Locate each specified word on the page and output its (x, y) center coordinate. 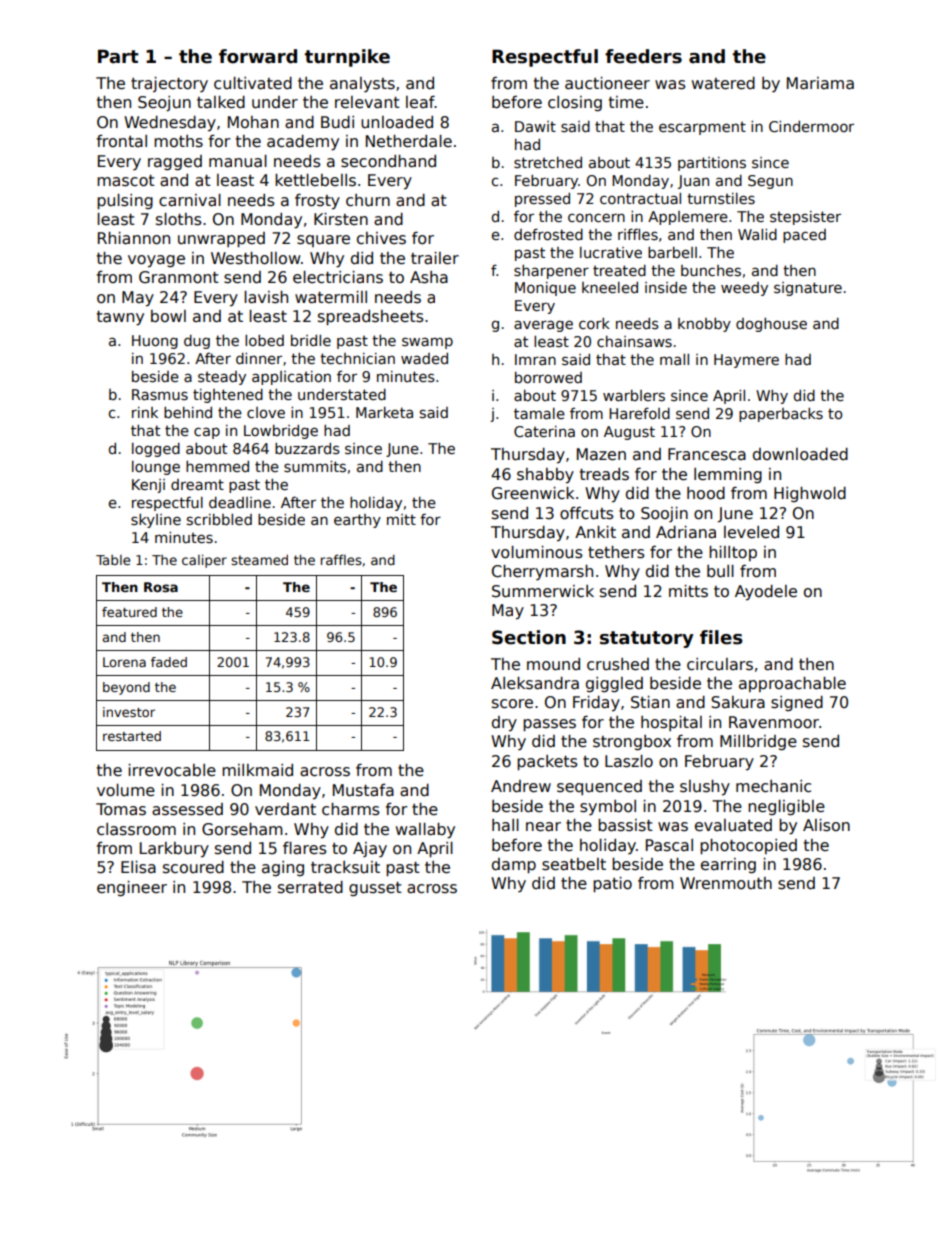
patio (612, 884)
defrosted (548, 234)
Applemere (688, 218)
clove (266, 412)
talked (221, 102)
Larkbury (174, 849)
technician (357, 358)
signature (808, 289)
